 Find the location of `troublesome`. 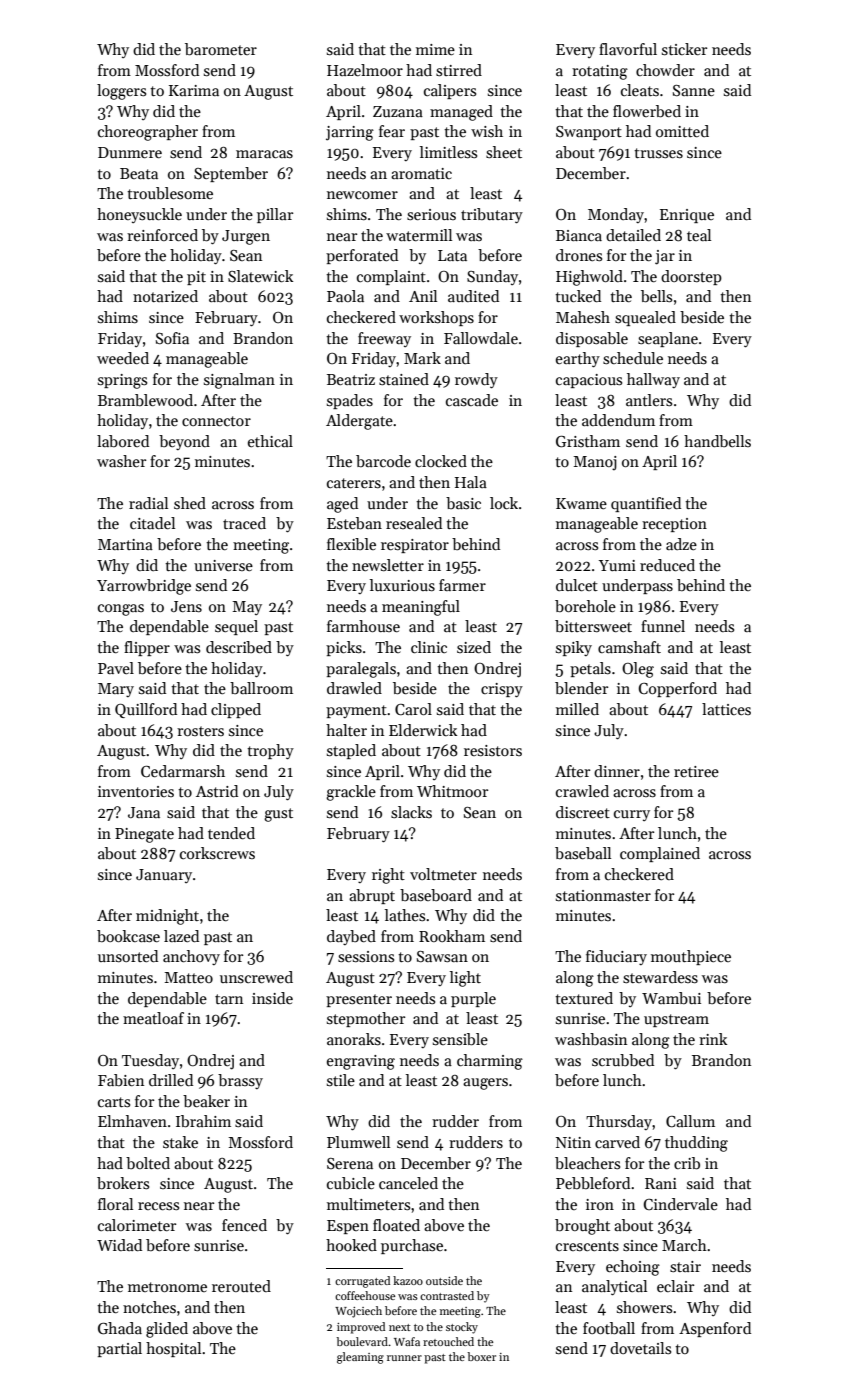

troublesome is located at coordinates (170, 193).
